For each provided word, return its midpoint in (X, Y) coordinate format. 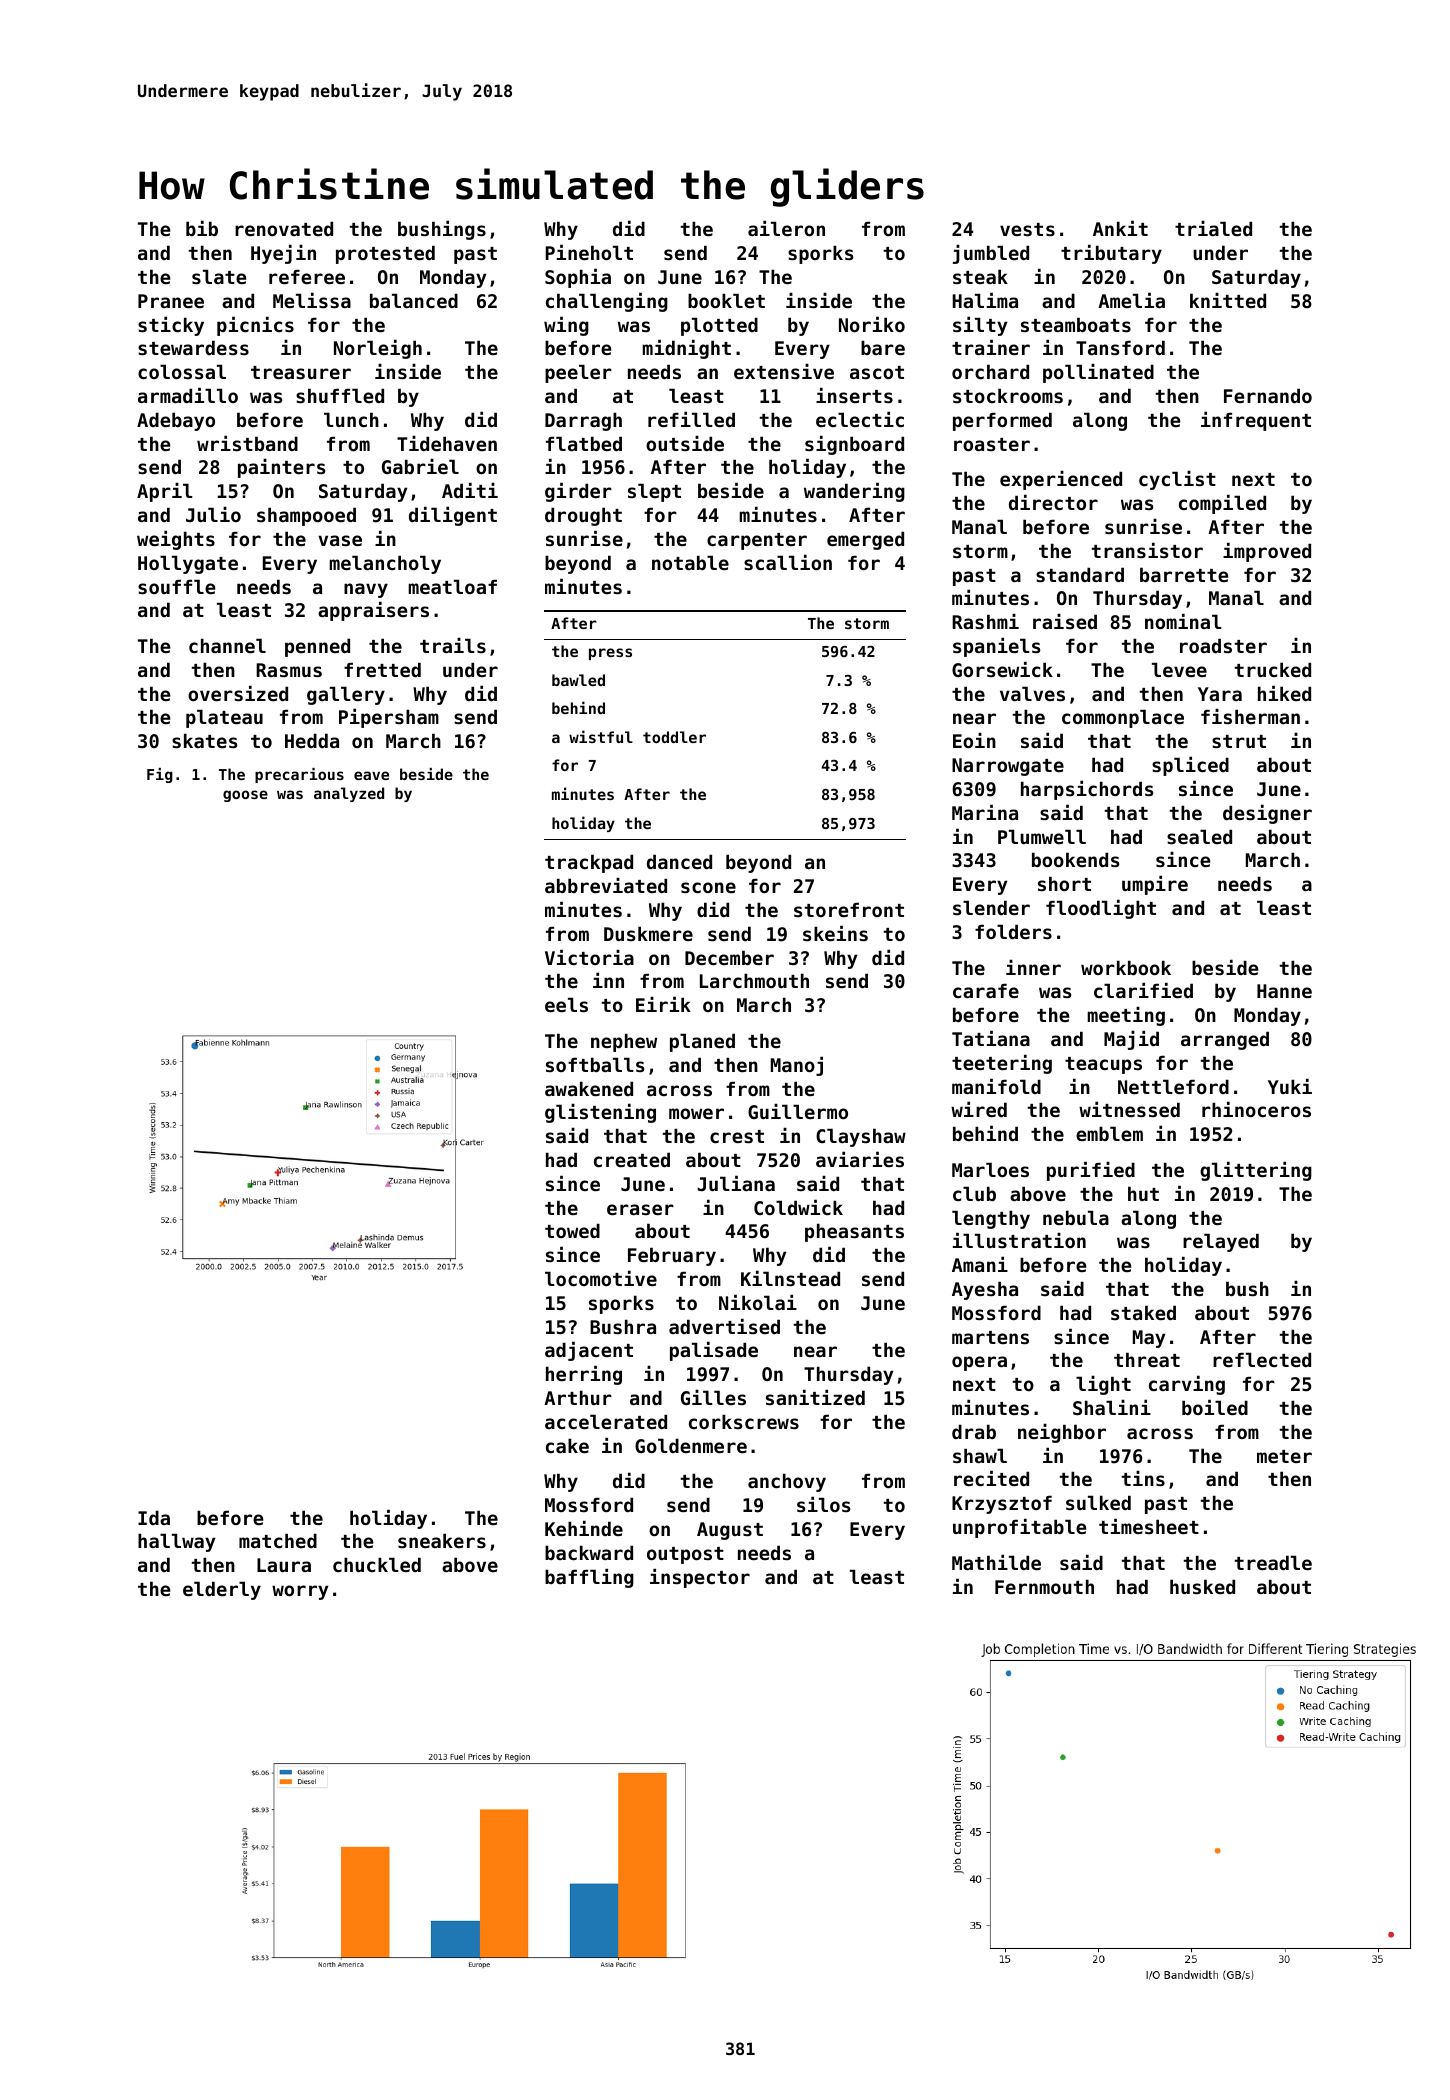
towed (572, 1230)
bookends (1075, 859)
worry (300, 1592)
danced (679, 861)
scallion (788, 562)
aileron (786, 228)
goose (245, 796)
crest (737, 1136)
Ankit (1120, 228)
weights (176, 540)
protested (385, 254)
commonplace (1123, 718)
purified (1091, 1171)
